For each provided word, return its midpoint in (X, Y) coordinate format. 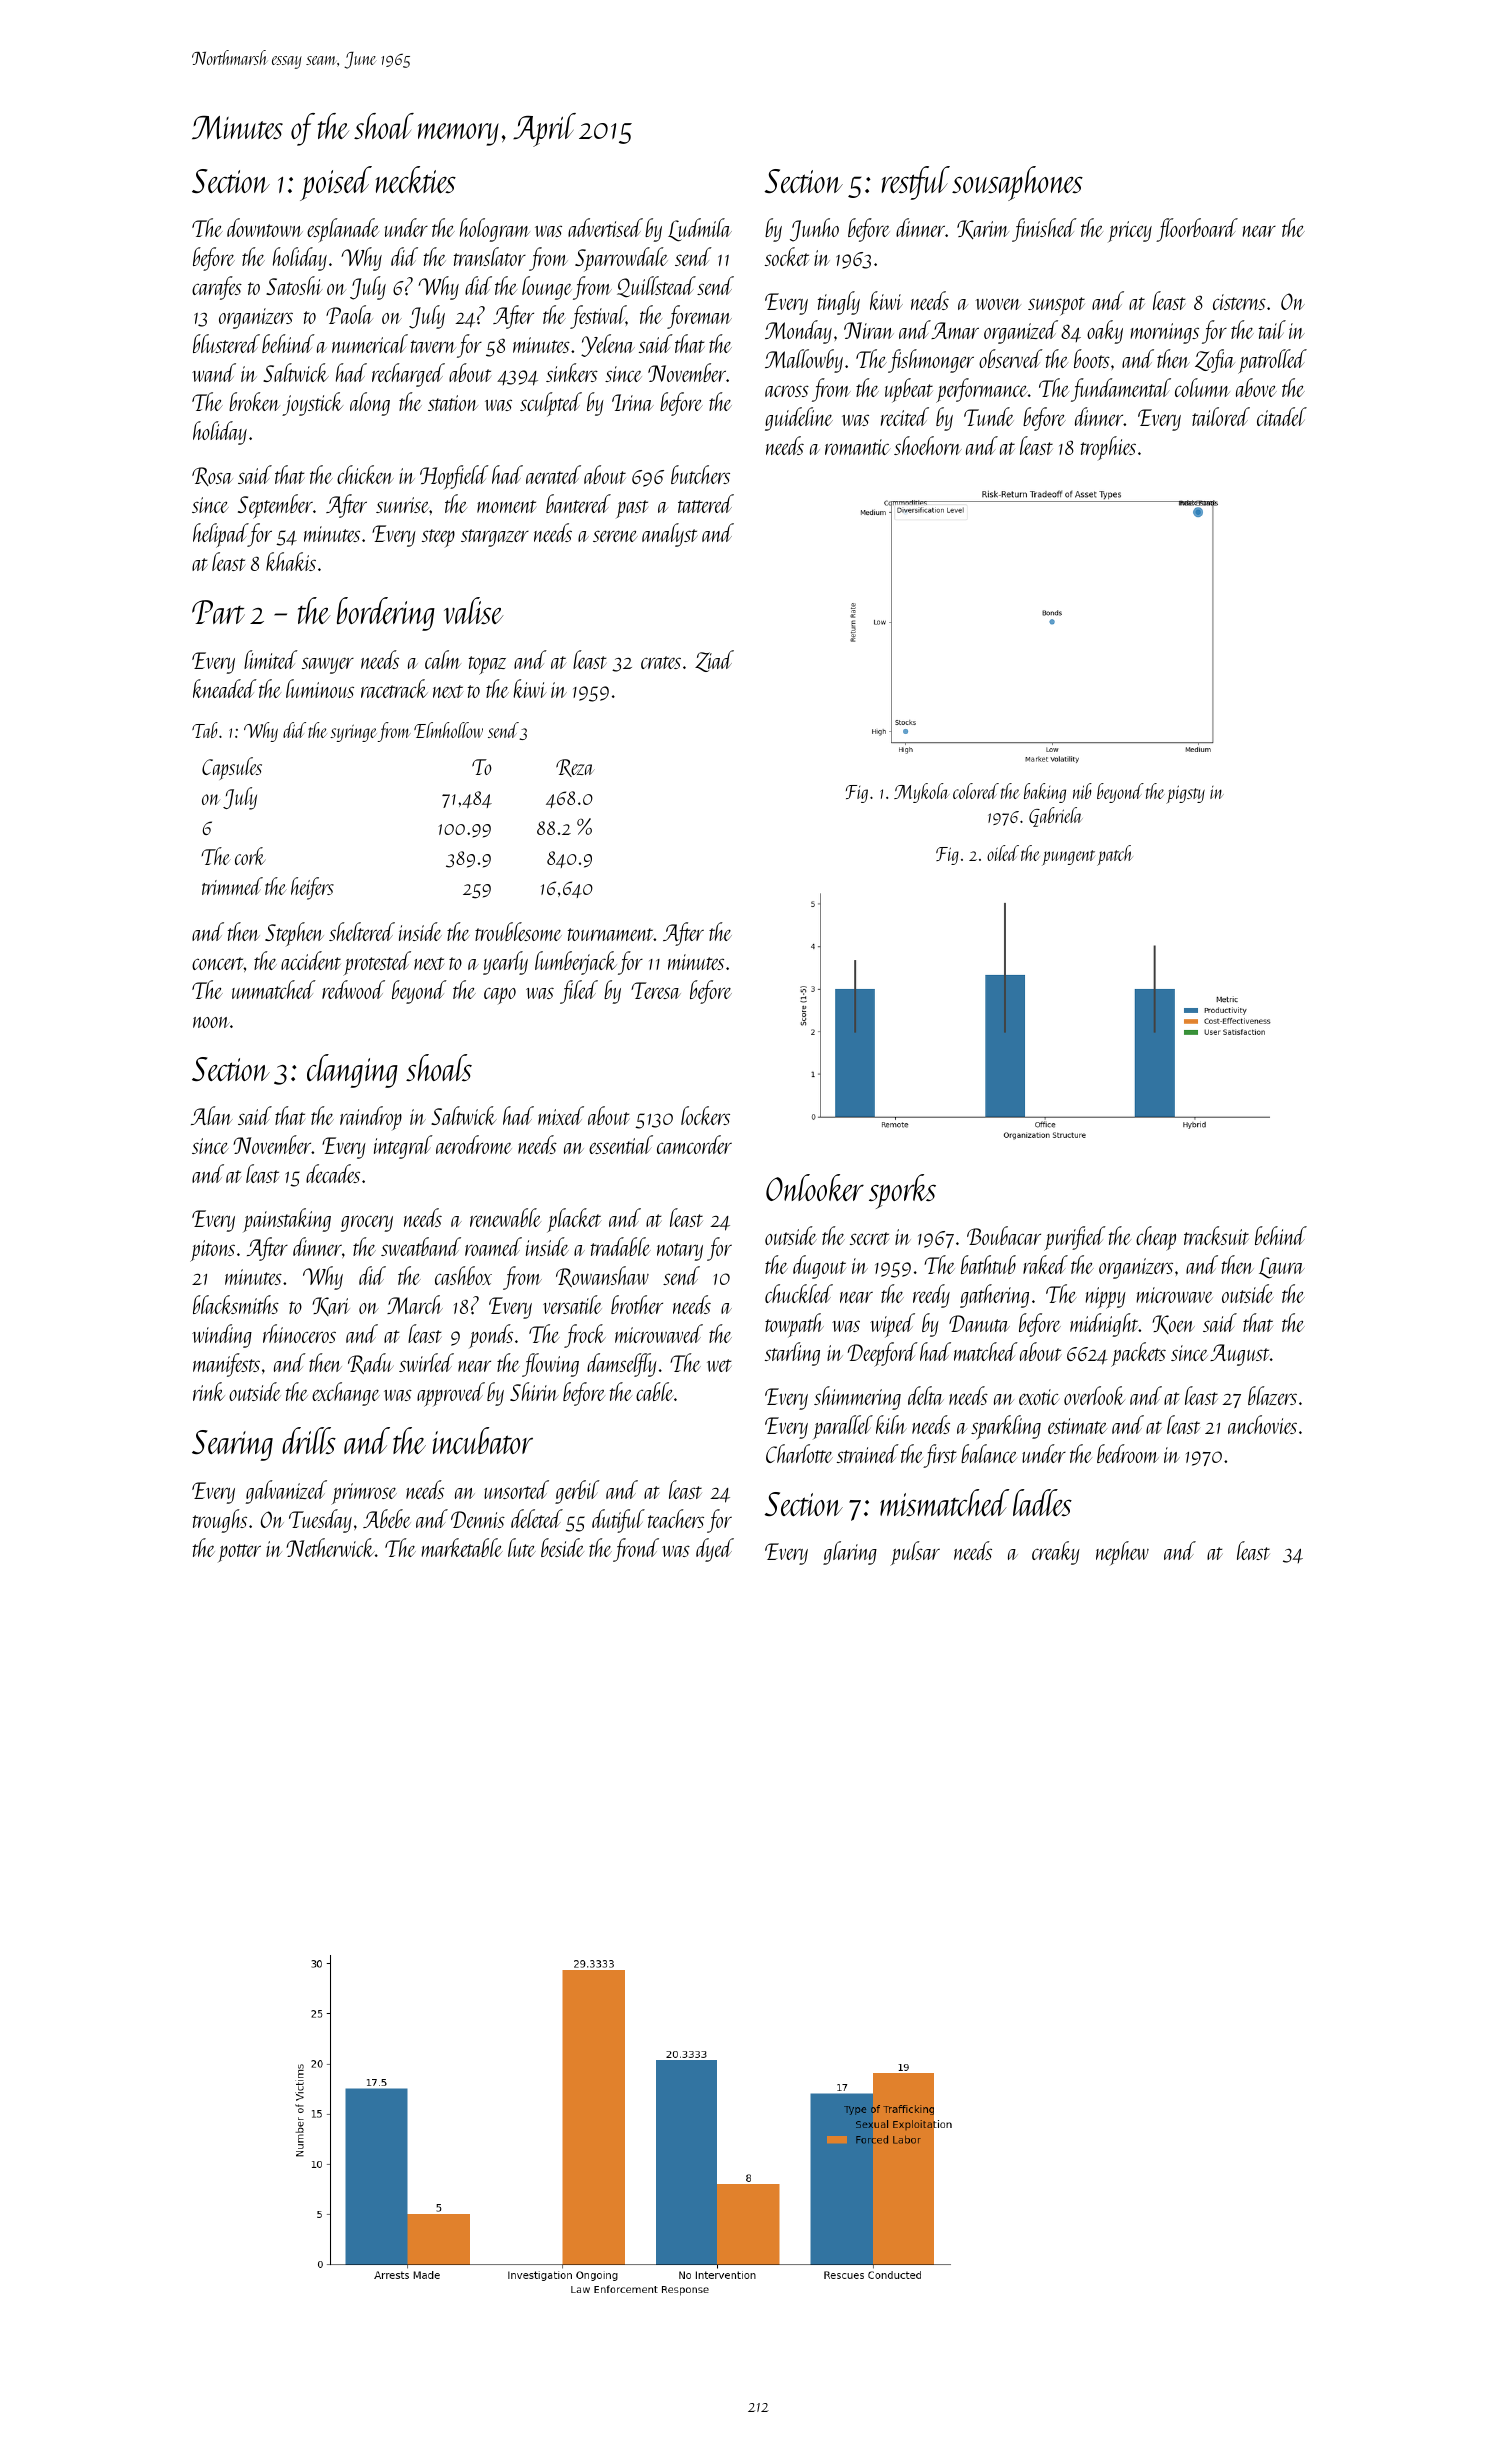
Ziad (714, 661)
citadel (1282, 416)
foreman (699, 317)
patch (1115, 855)
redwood (353, 989)
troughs (220, 1521)
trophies (1108, 448)
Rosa (212, 476)
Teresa (656, 990)
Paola (349, 314)
